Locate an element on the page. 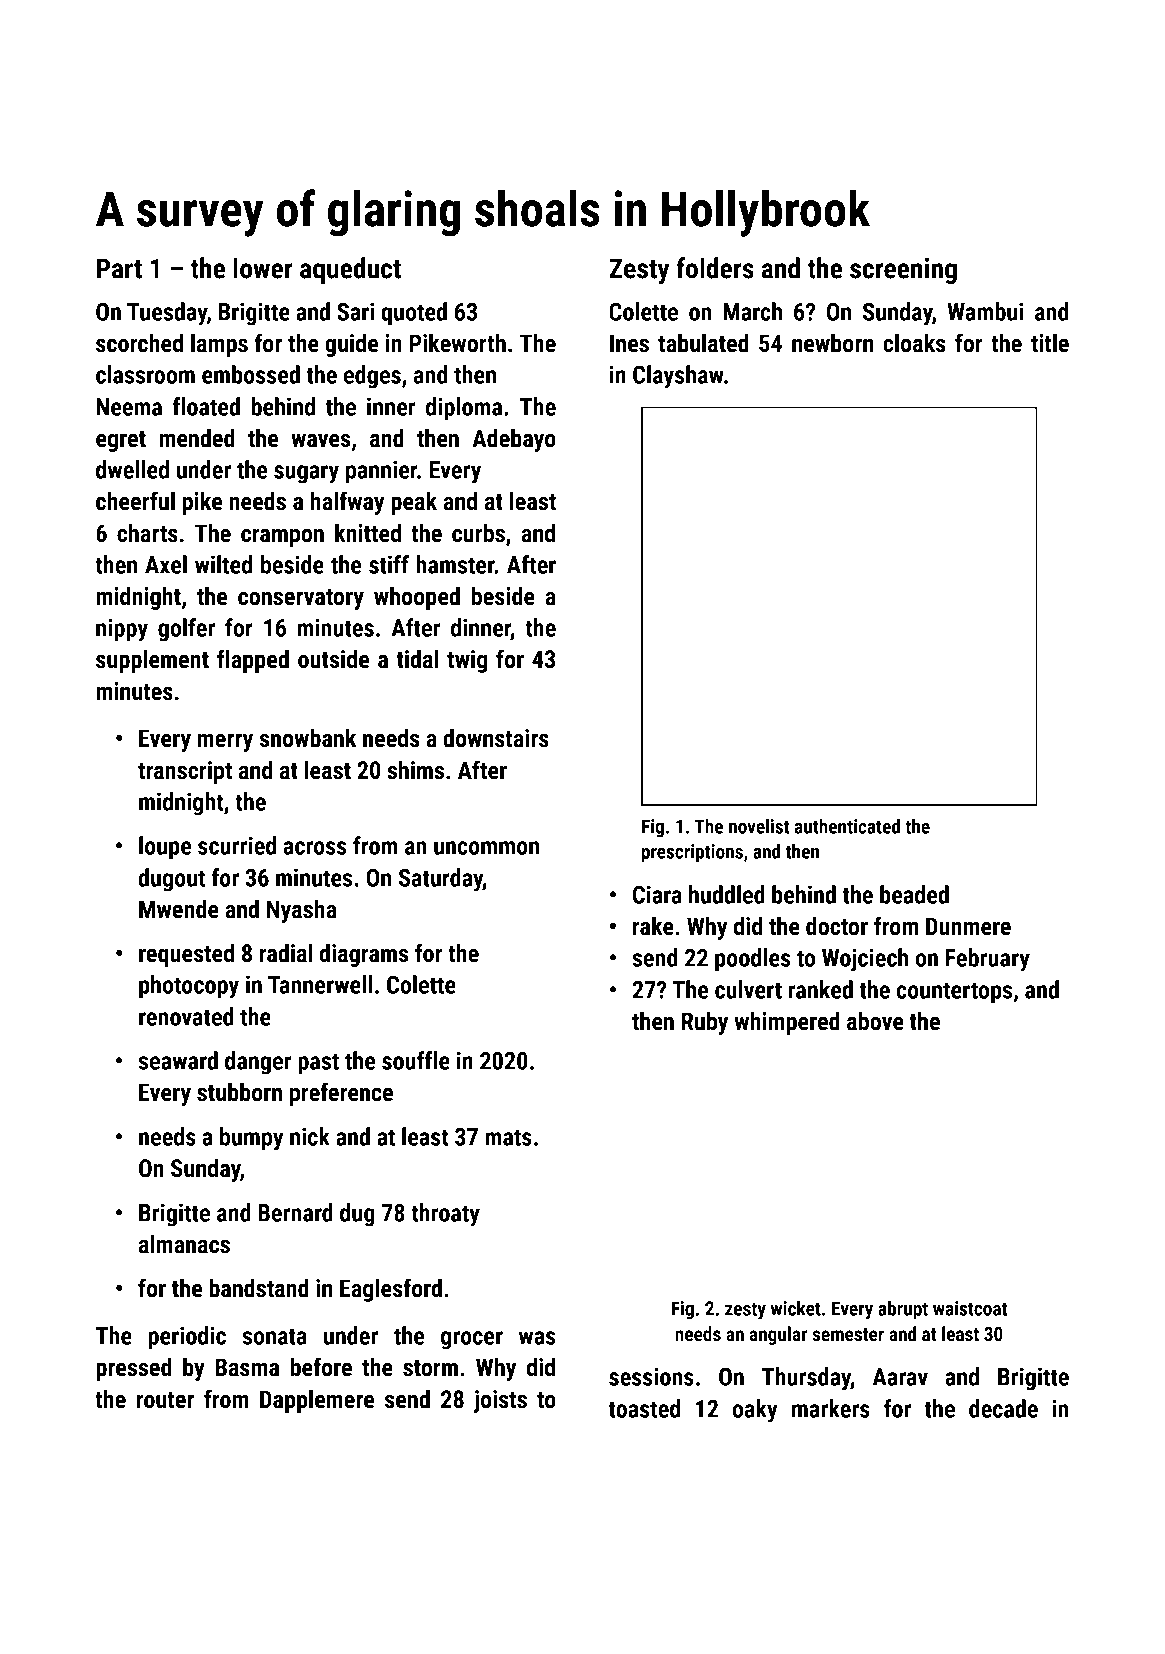 This page has width=1165, height=1654. snowbank is located at coordinates (308, 738).
